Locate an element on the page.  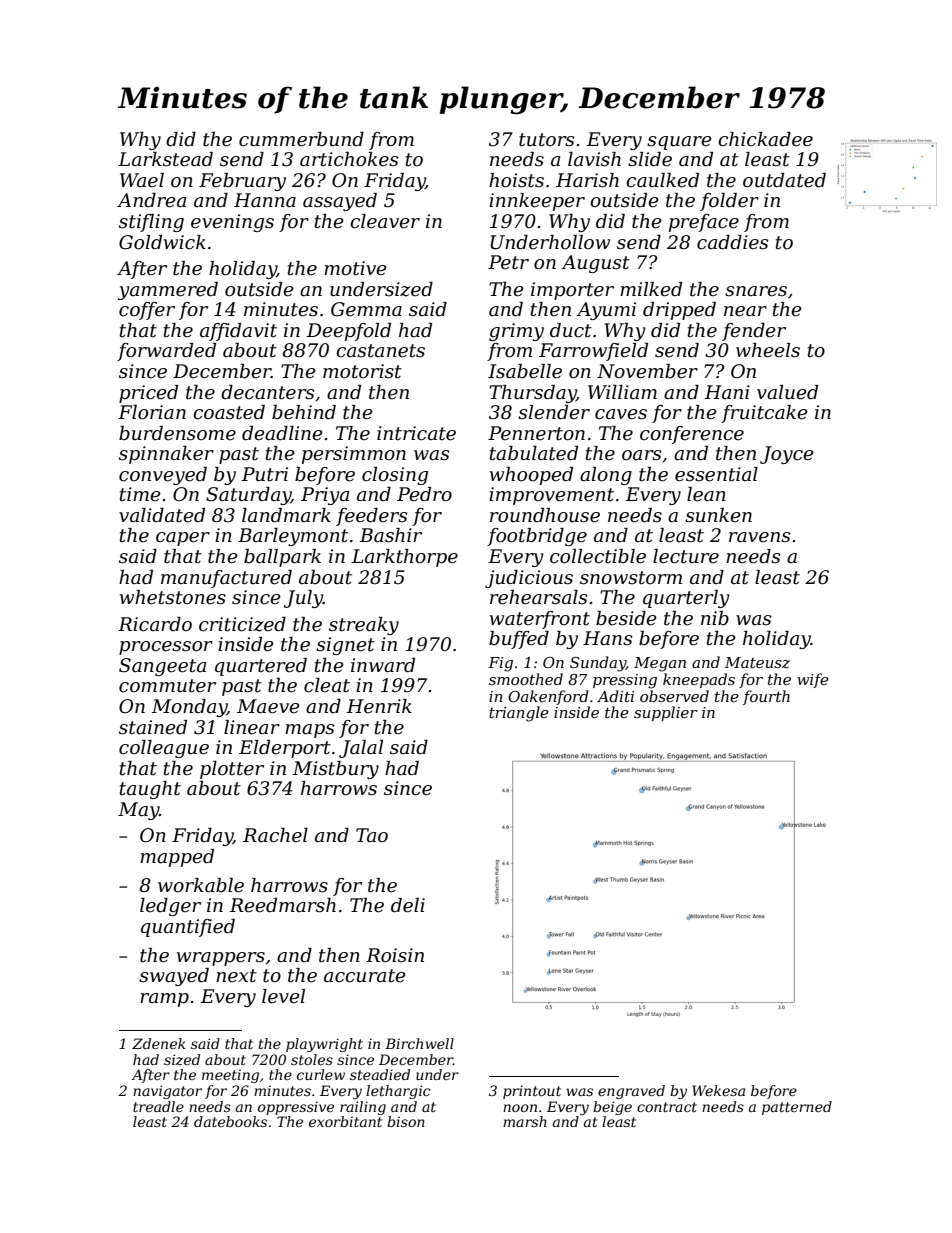
tutors is located at coordinates (546, 140).
